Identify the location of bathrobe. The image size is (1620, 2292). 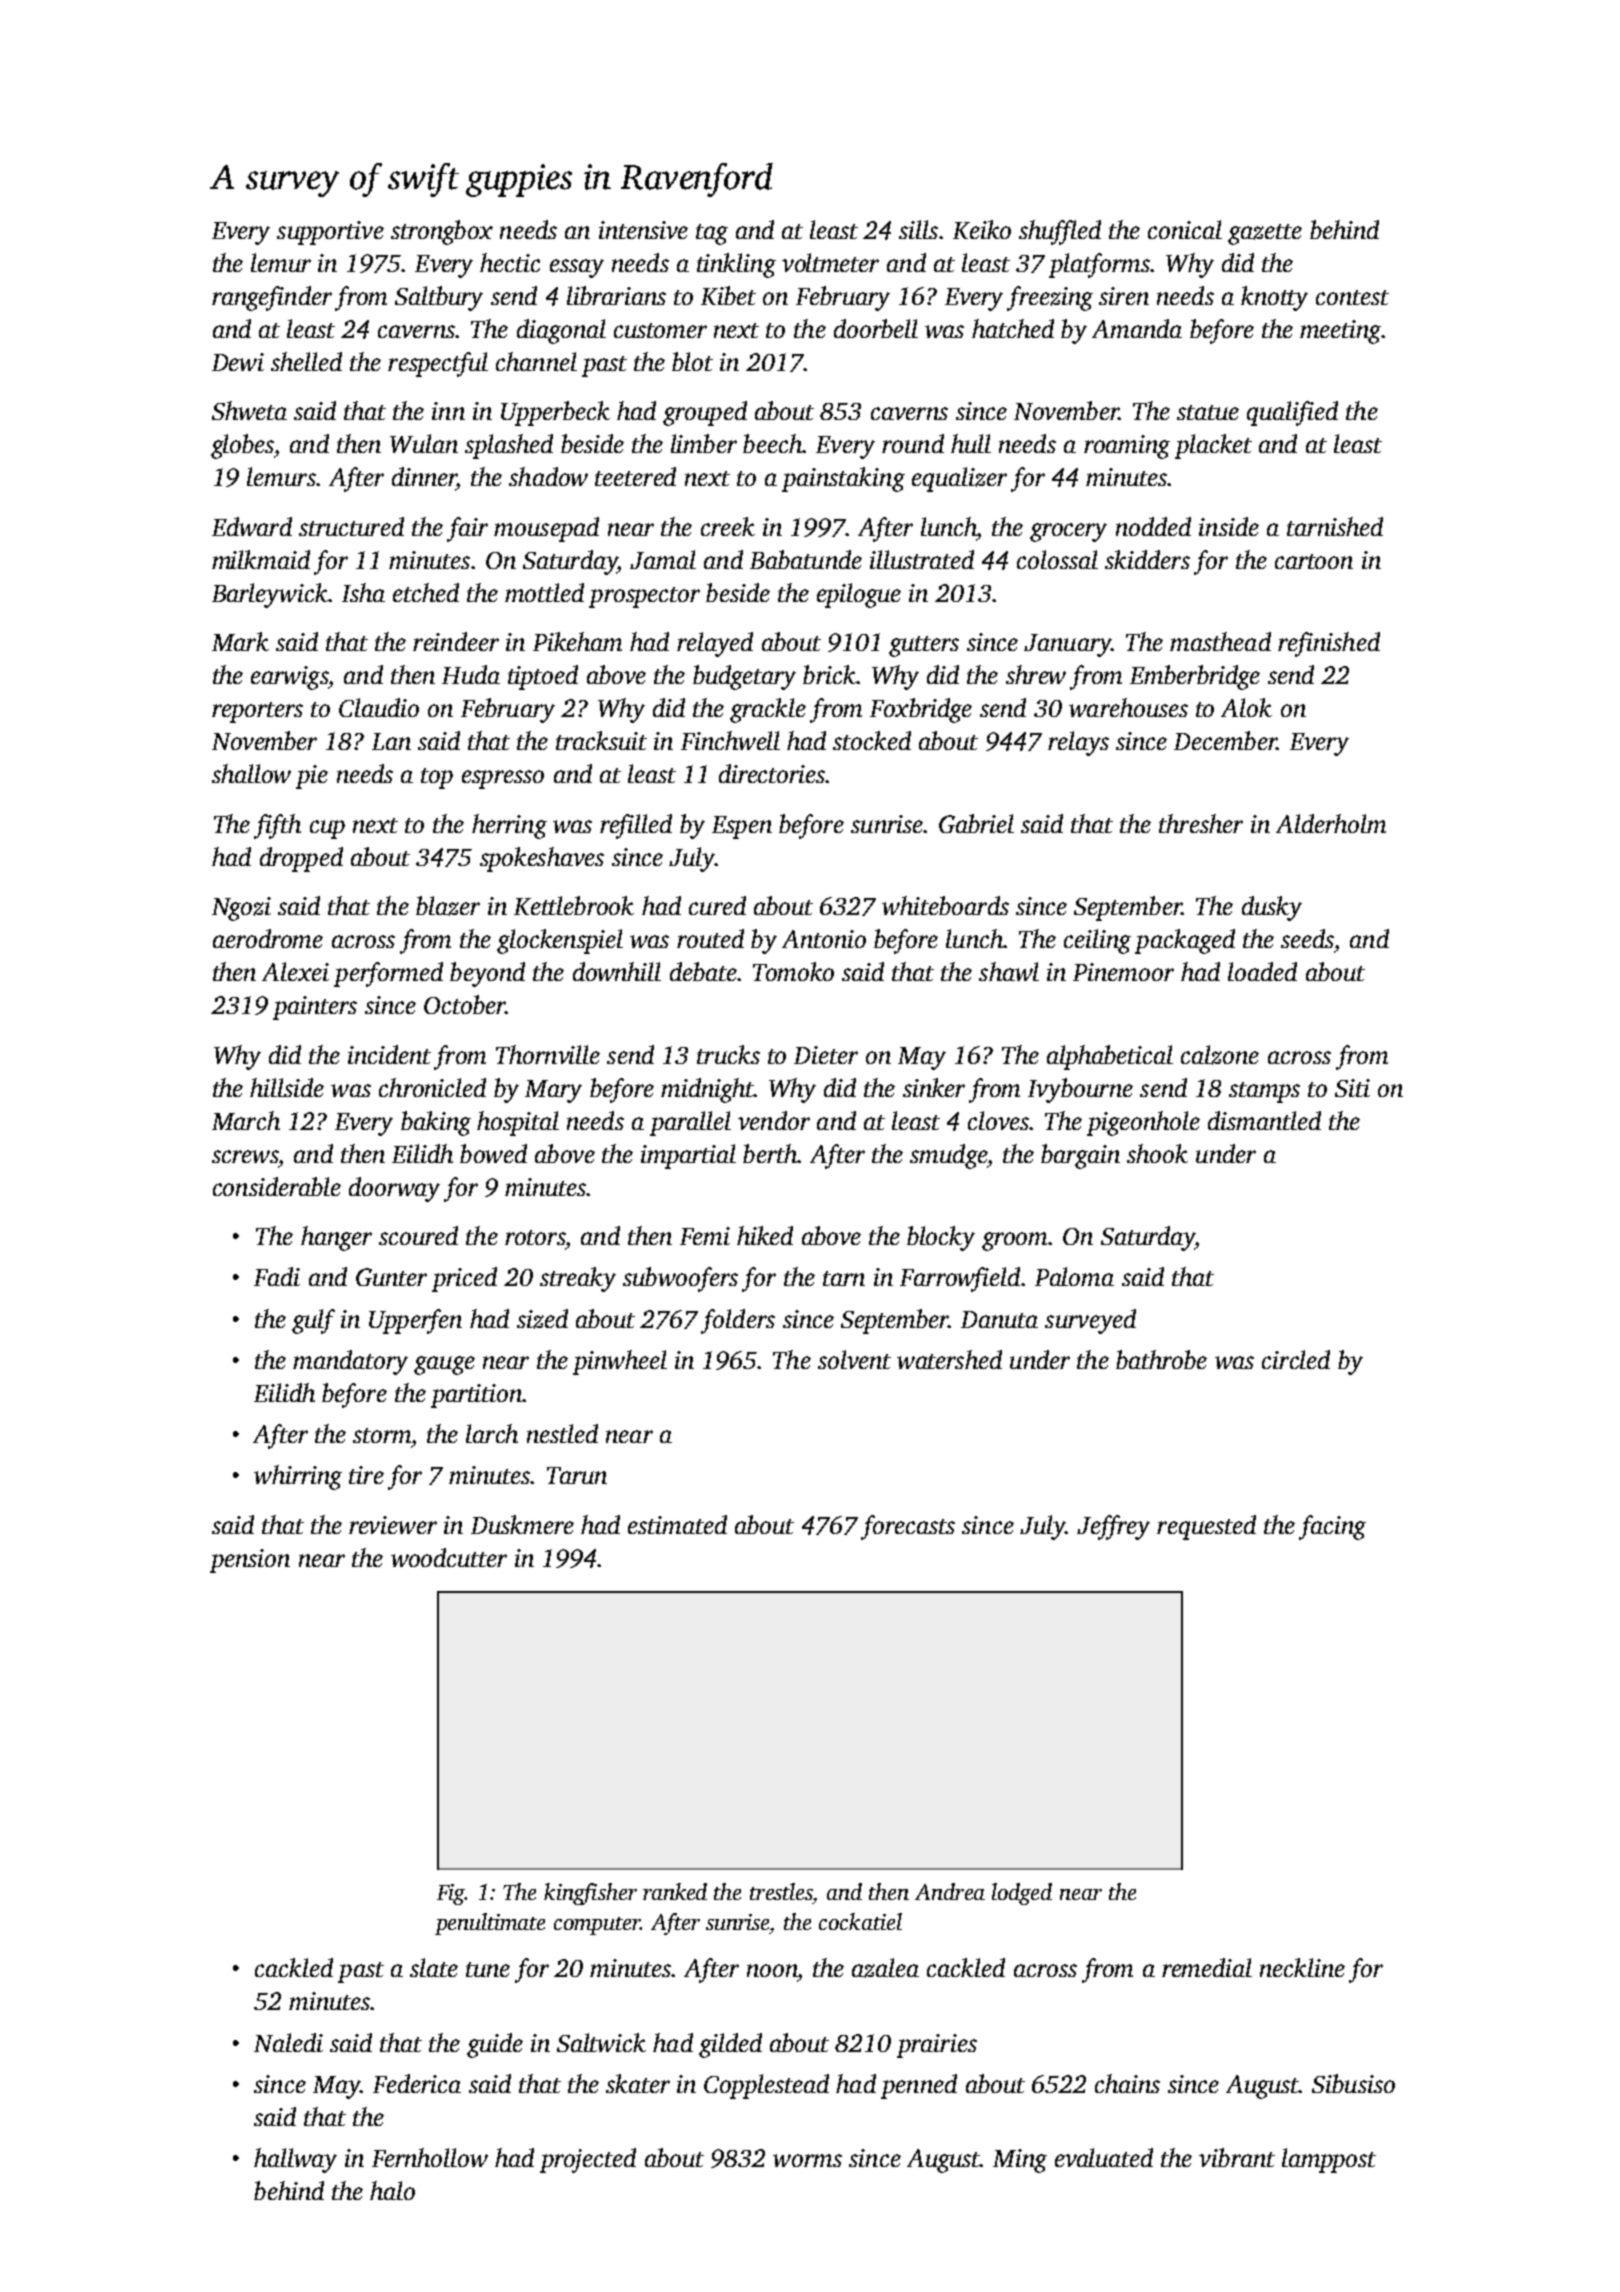
(1161, 1359).
